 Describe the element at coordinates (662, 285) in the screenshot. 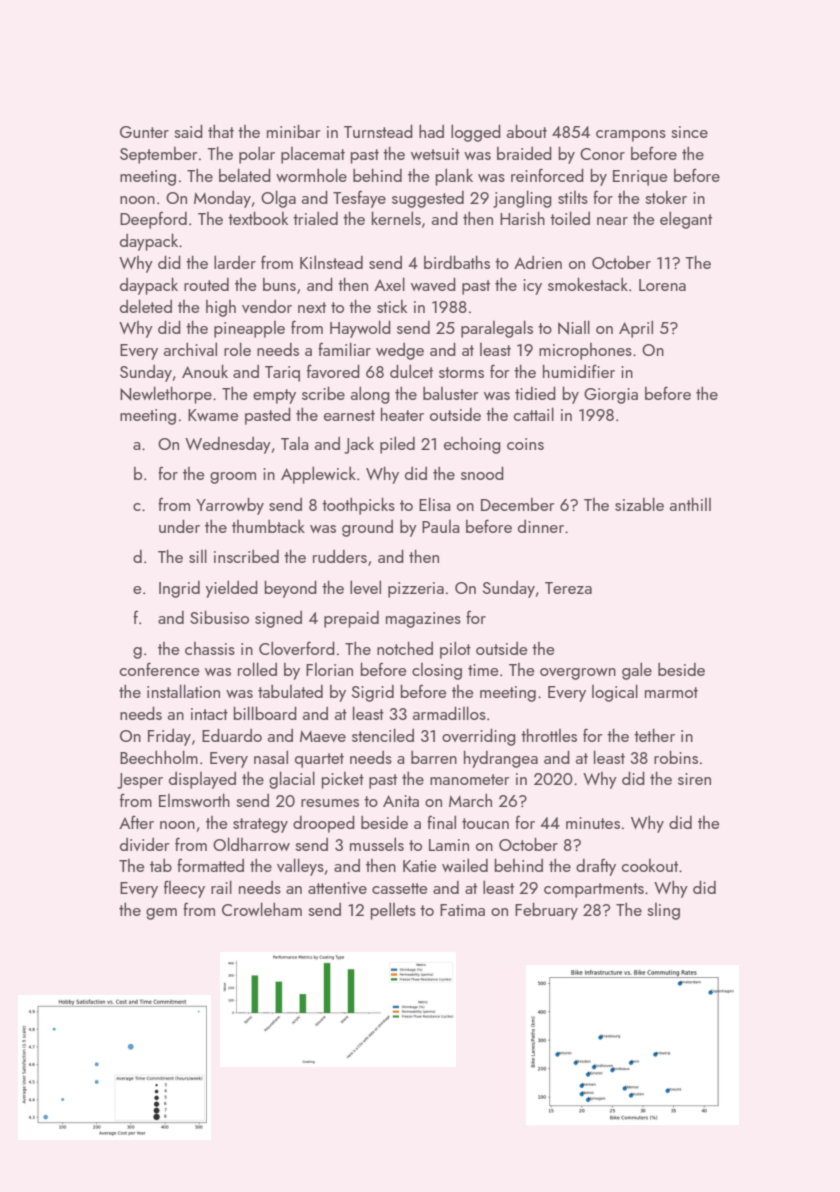

I see `Lorena` at that location.
